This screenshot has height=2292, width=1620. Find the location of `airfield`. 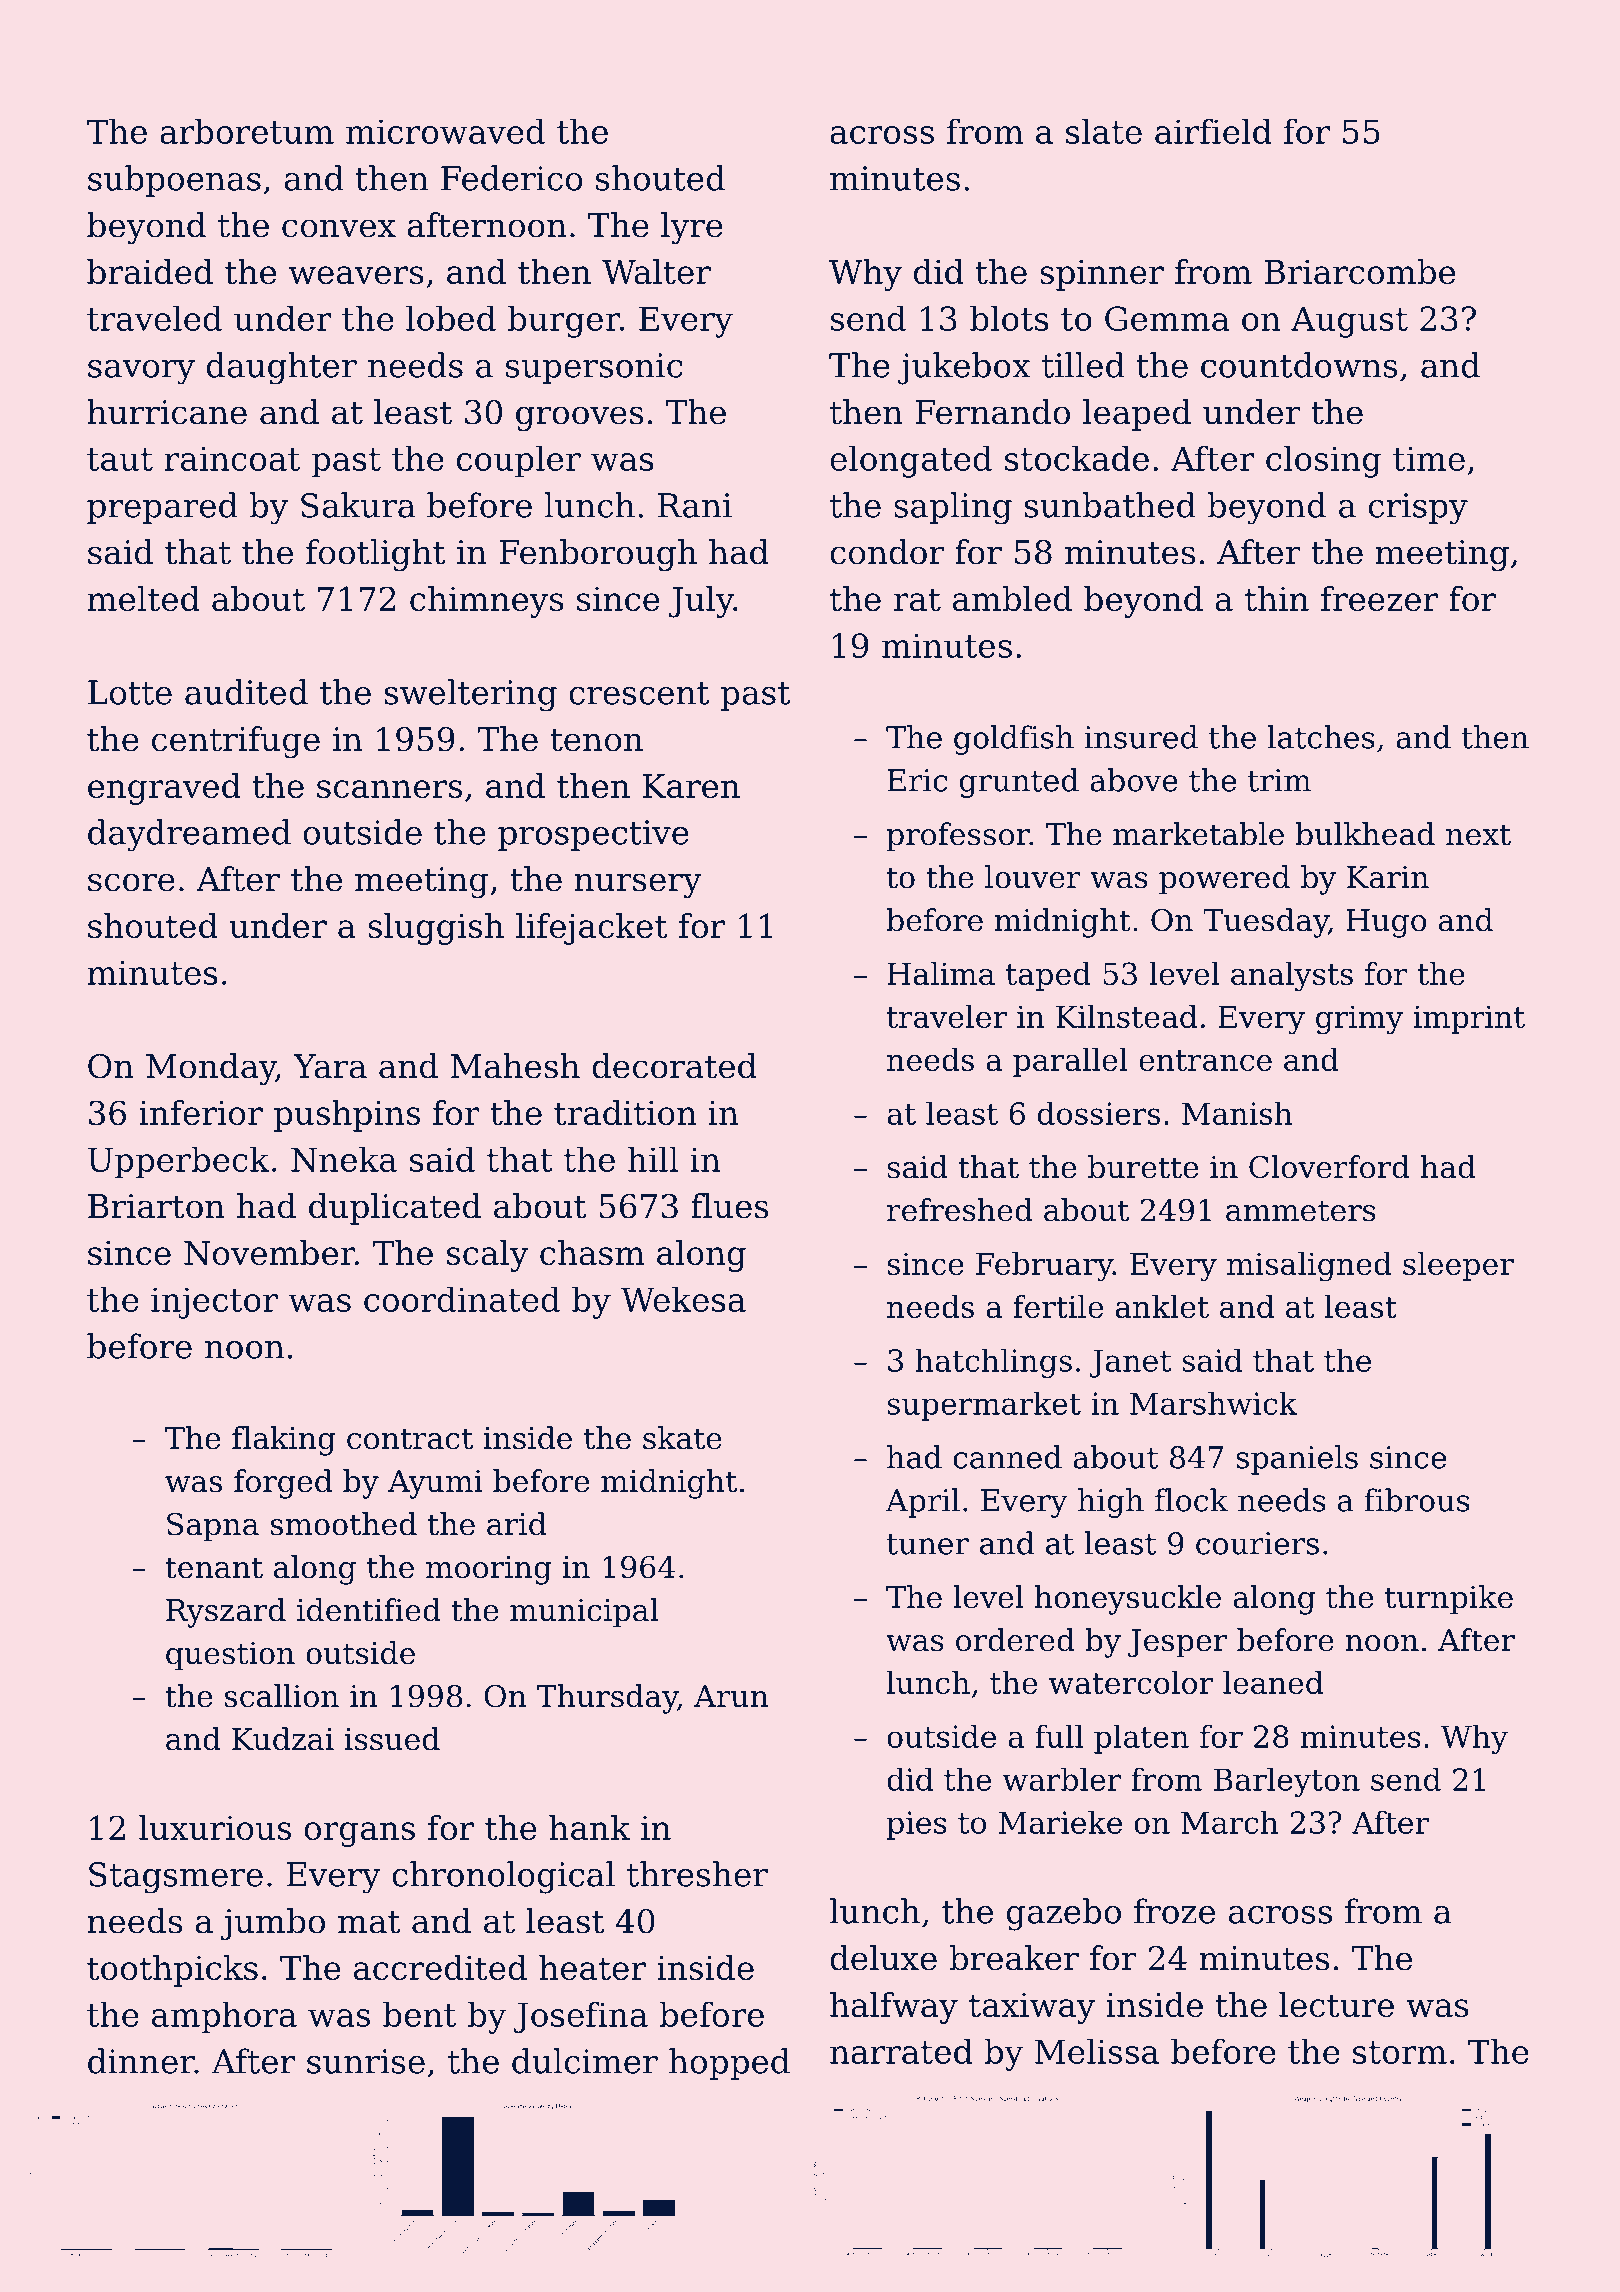

airfield is located at coordinates (1213, 131).
